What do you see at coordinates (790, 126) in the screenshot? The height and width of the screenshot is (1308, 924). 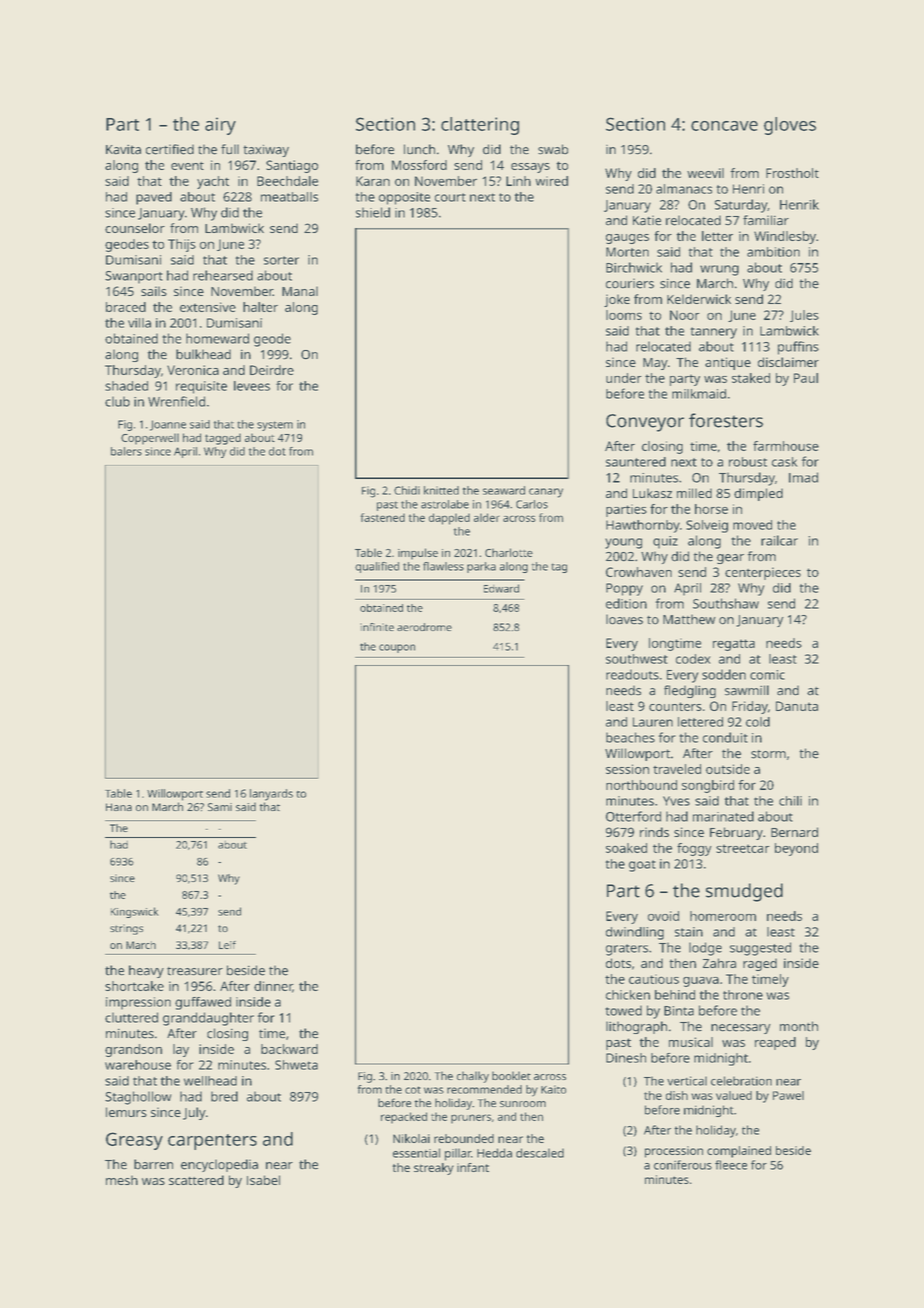 I see `gloves` at bounding box center [790, 126].
